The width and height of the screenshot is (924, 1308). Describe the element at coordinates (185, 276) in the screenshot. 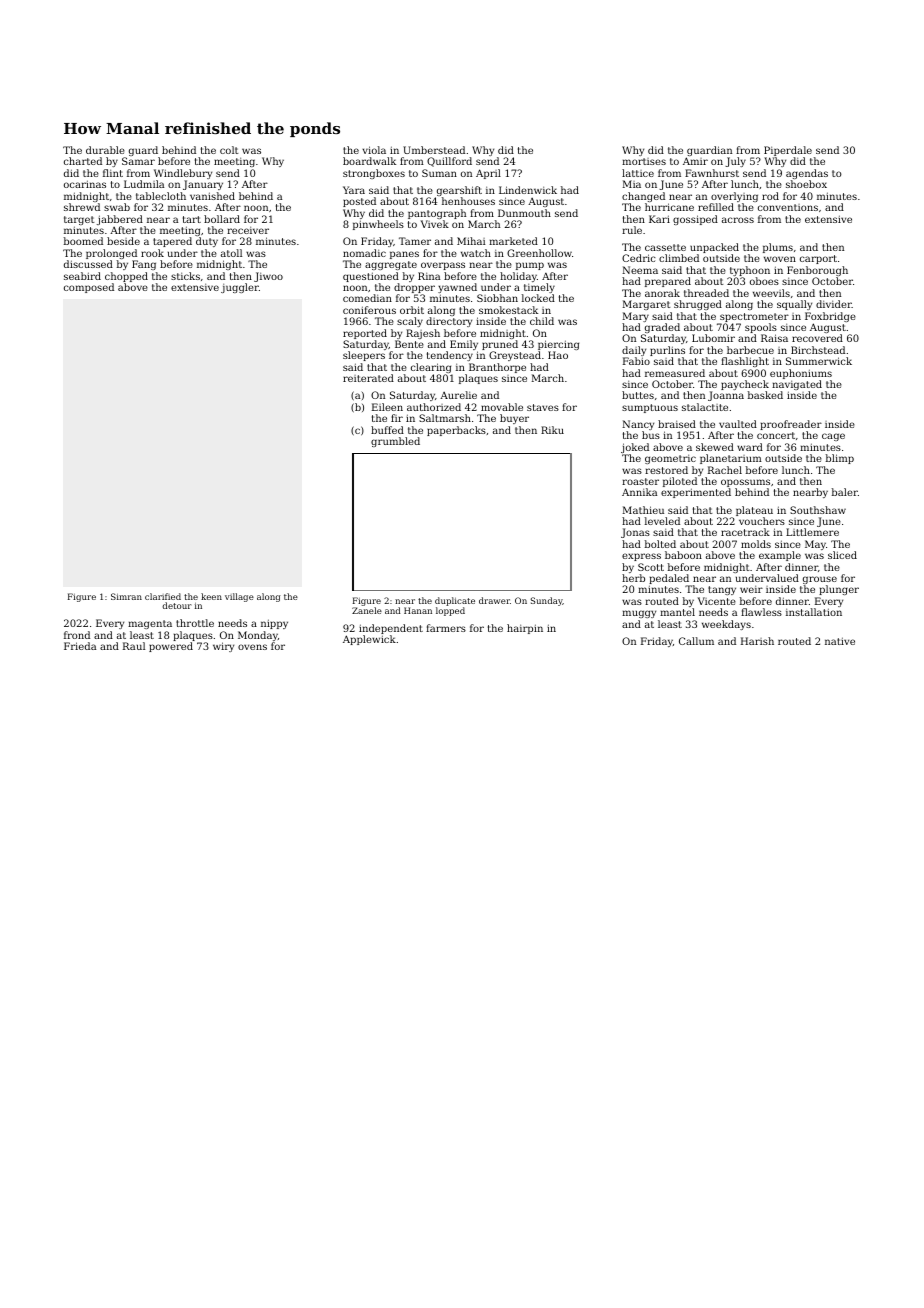

I see `sticks` at that location.
